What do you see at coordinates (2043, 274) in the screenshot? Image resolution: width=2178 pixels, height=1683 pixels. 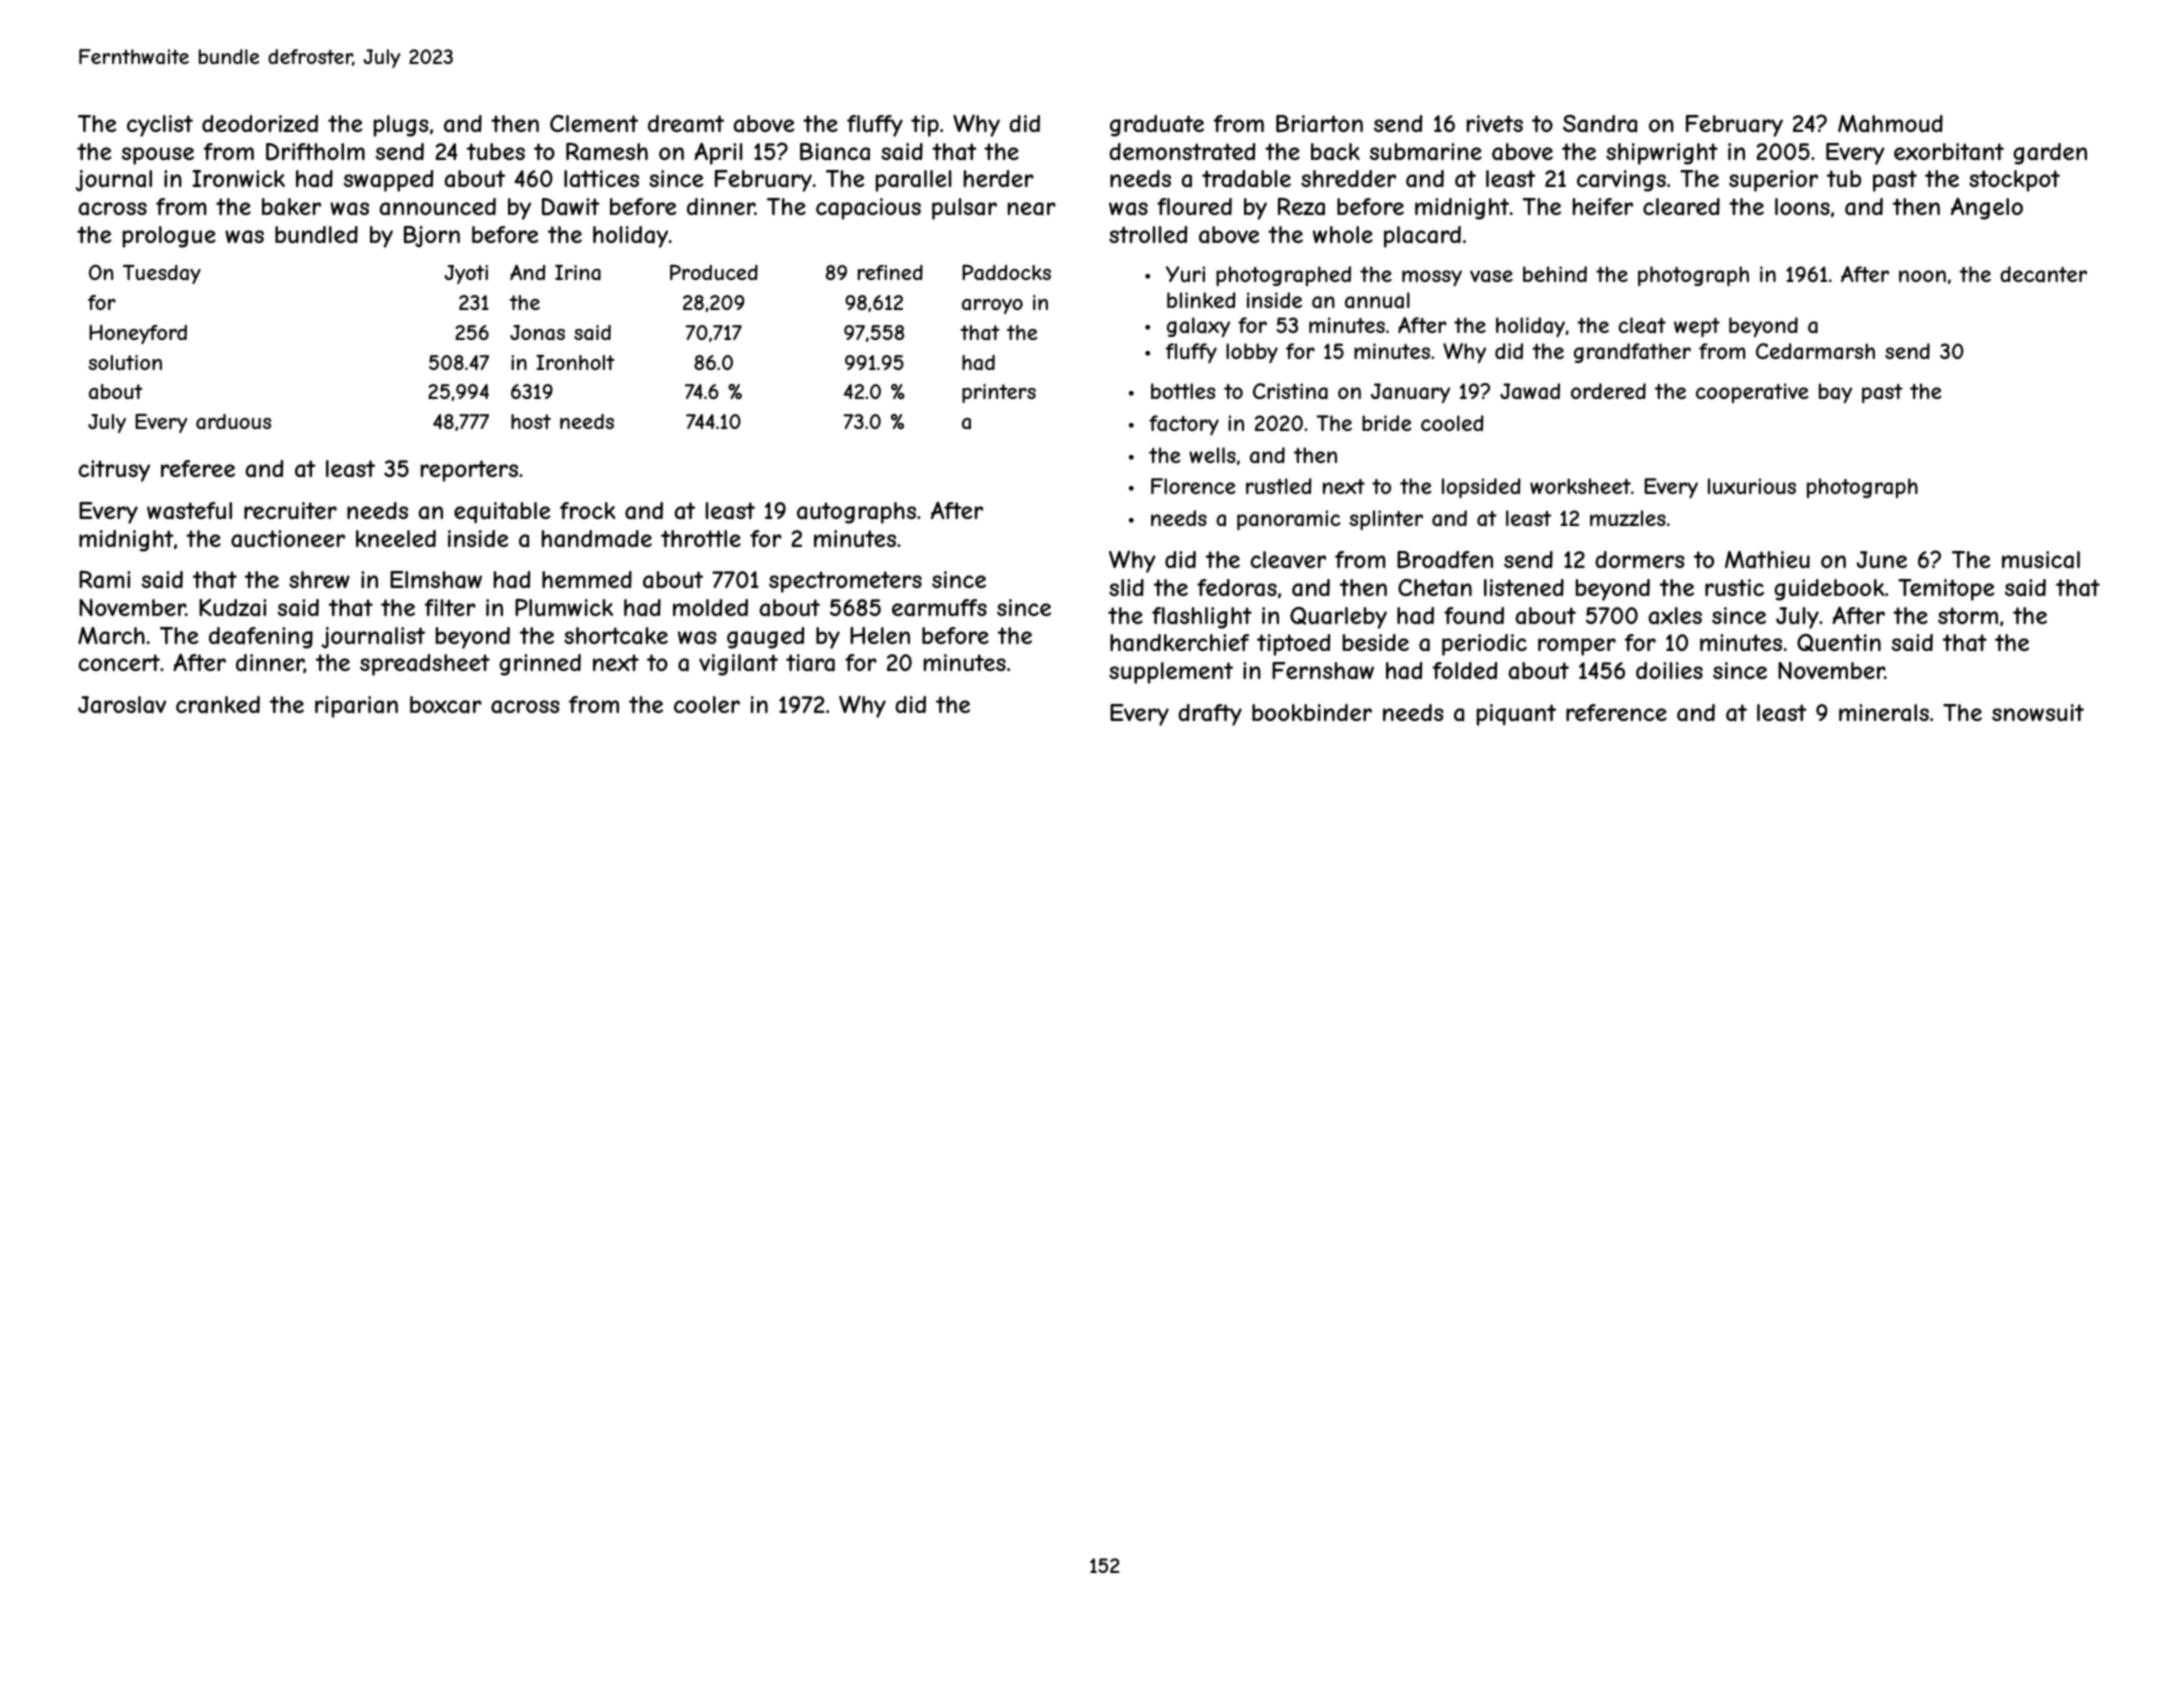 I see `decanter` at bounding box center [2043, 274].
